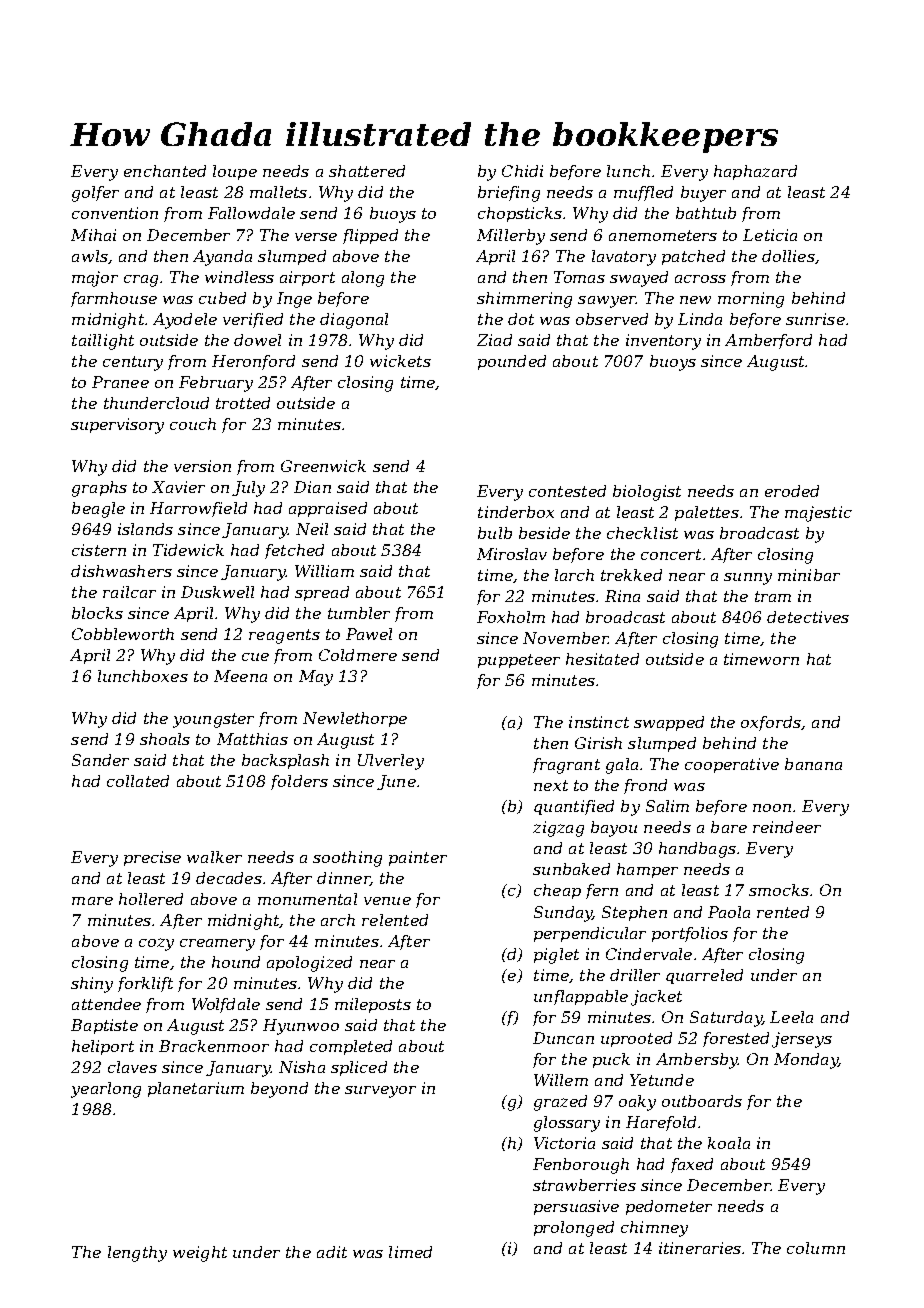 This document has height=1308, width=924. I want to click on claves, so click(132, 1067).
